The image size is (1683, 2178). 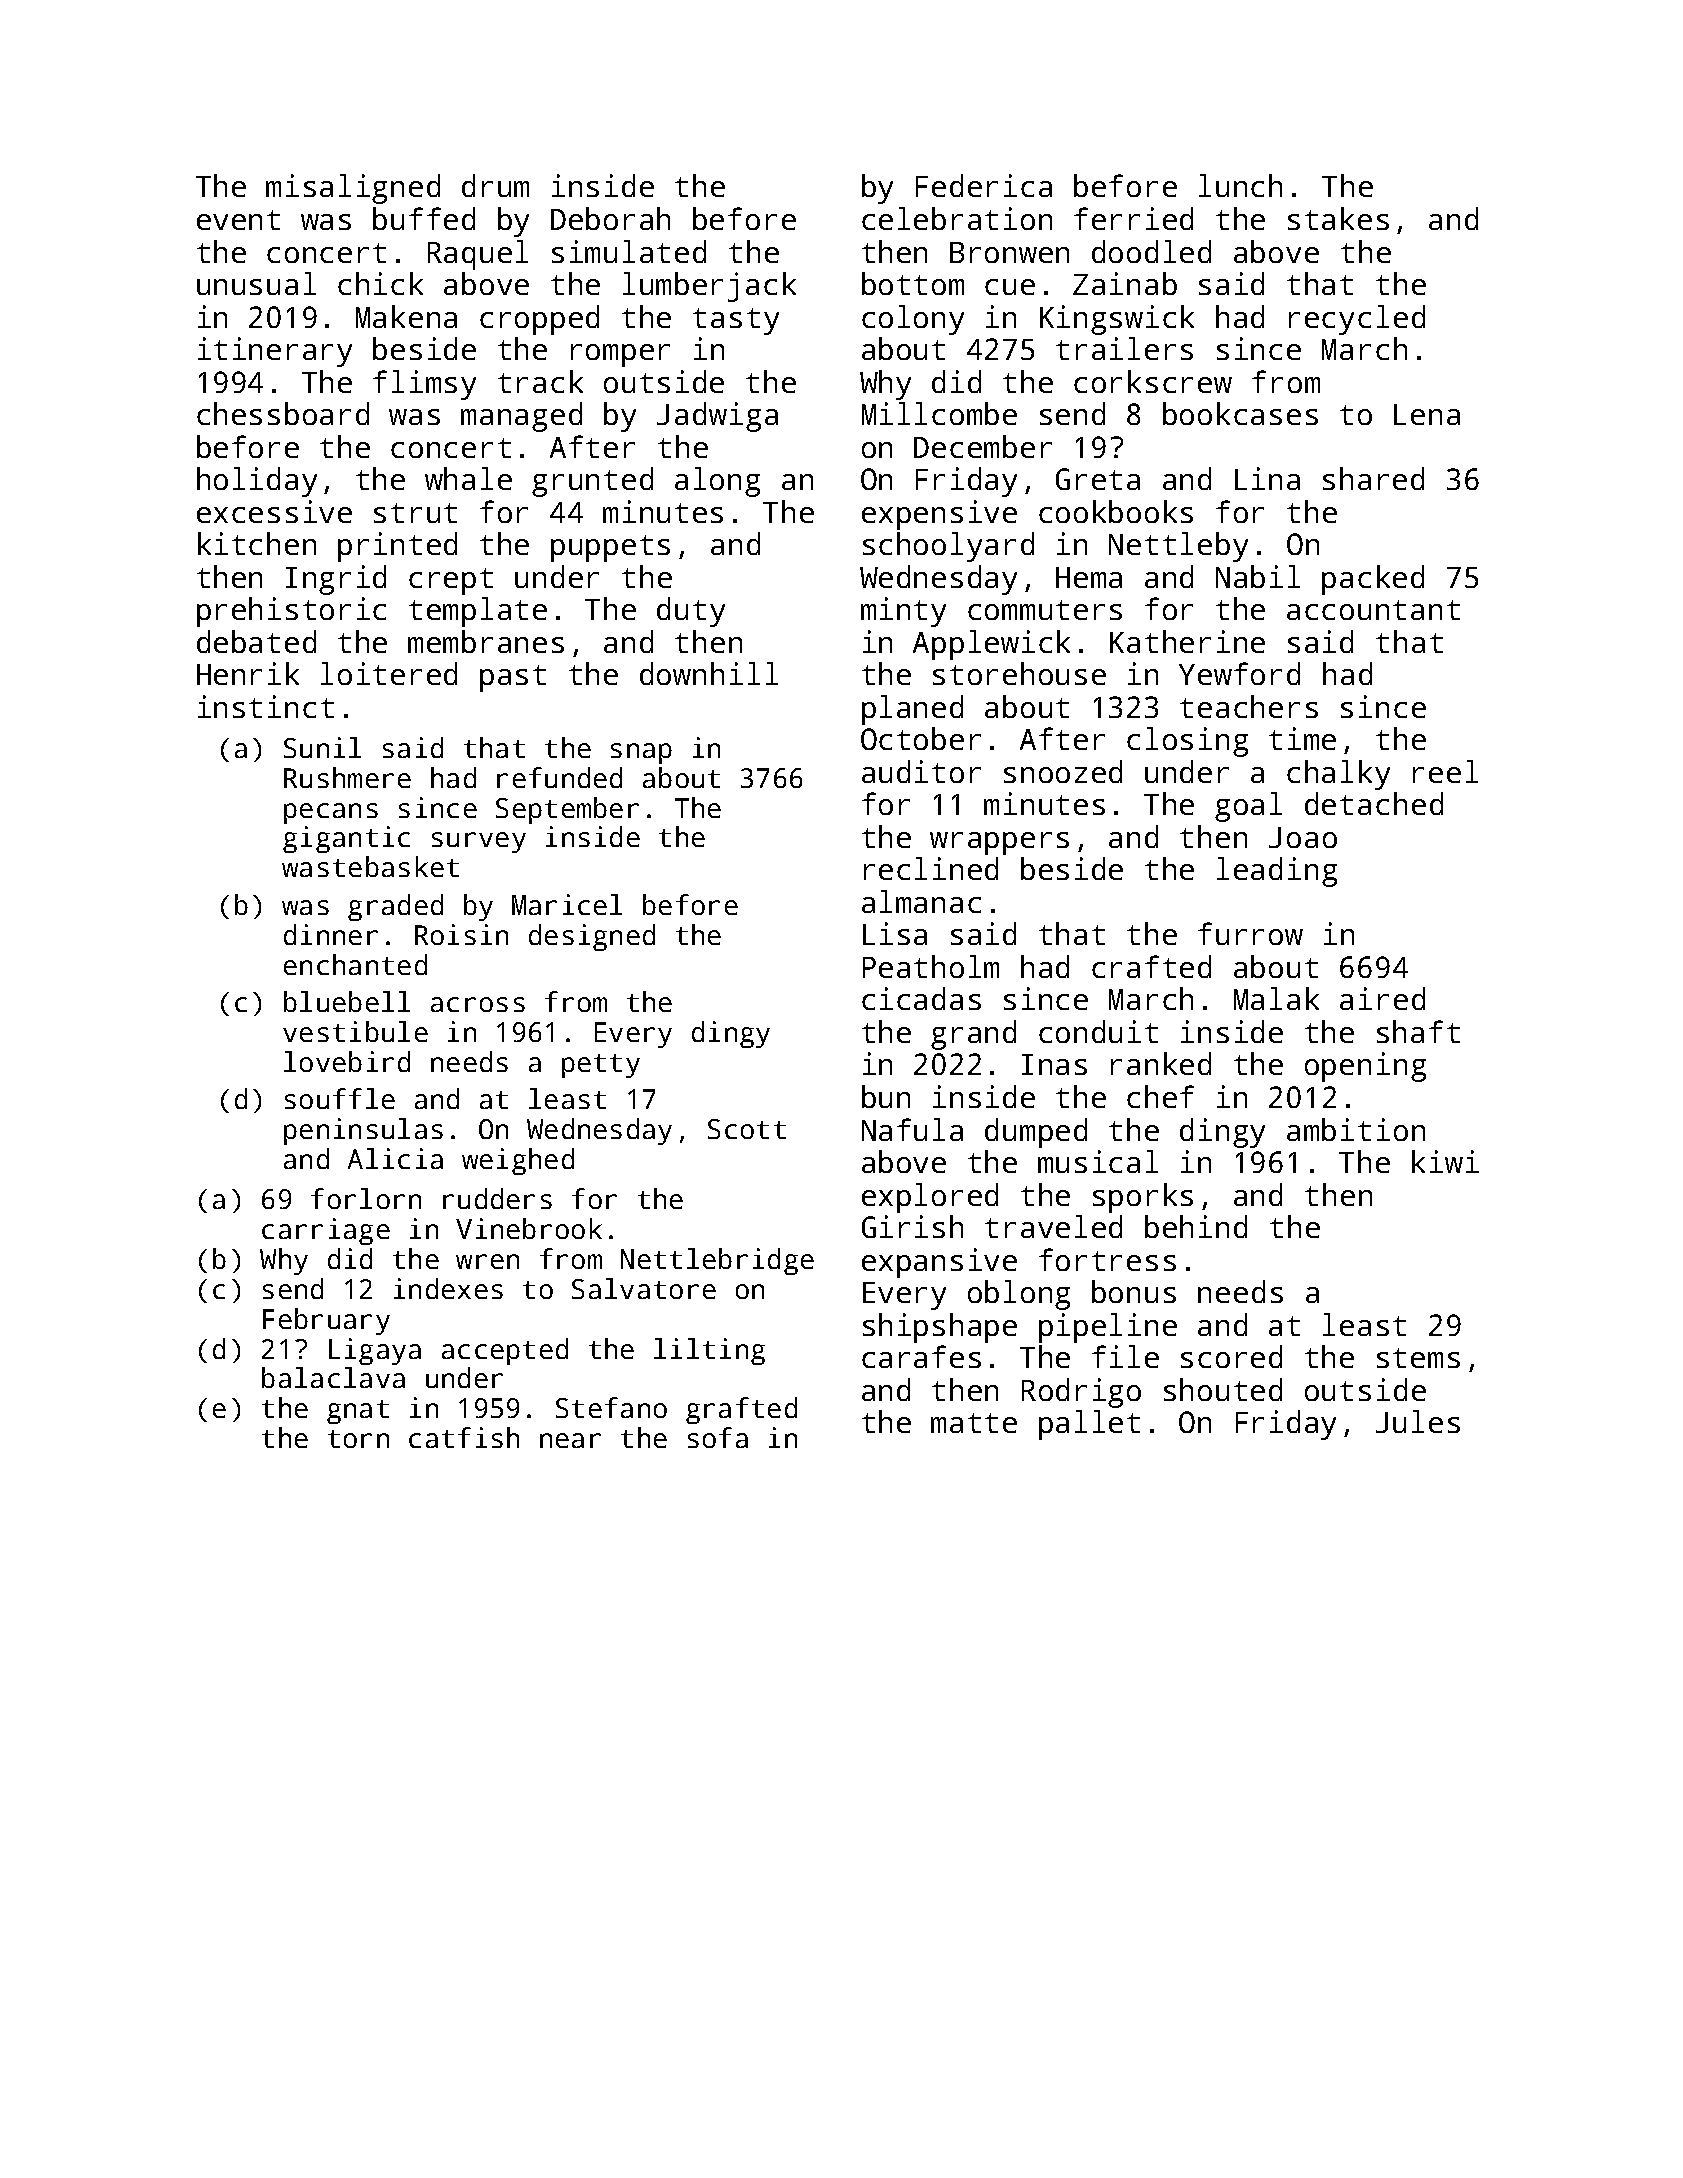 What do you see at coordinates (487, 1261) in the page?
I see `wren` at bounding box center [487, 1261].
